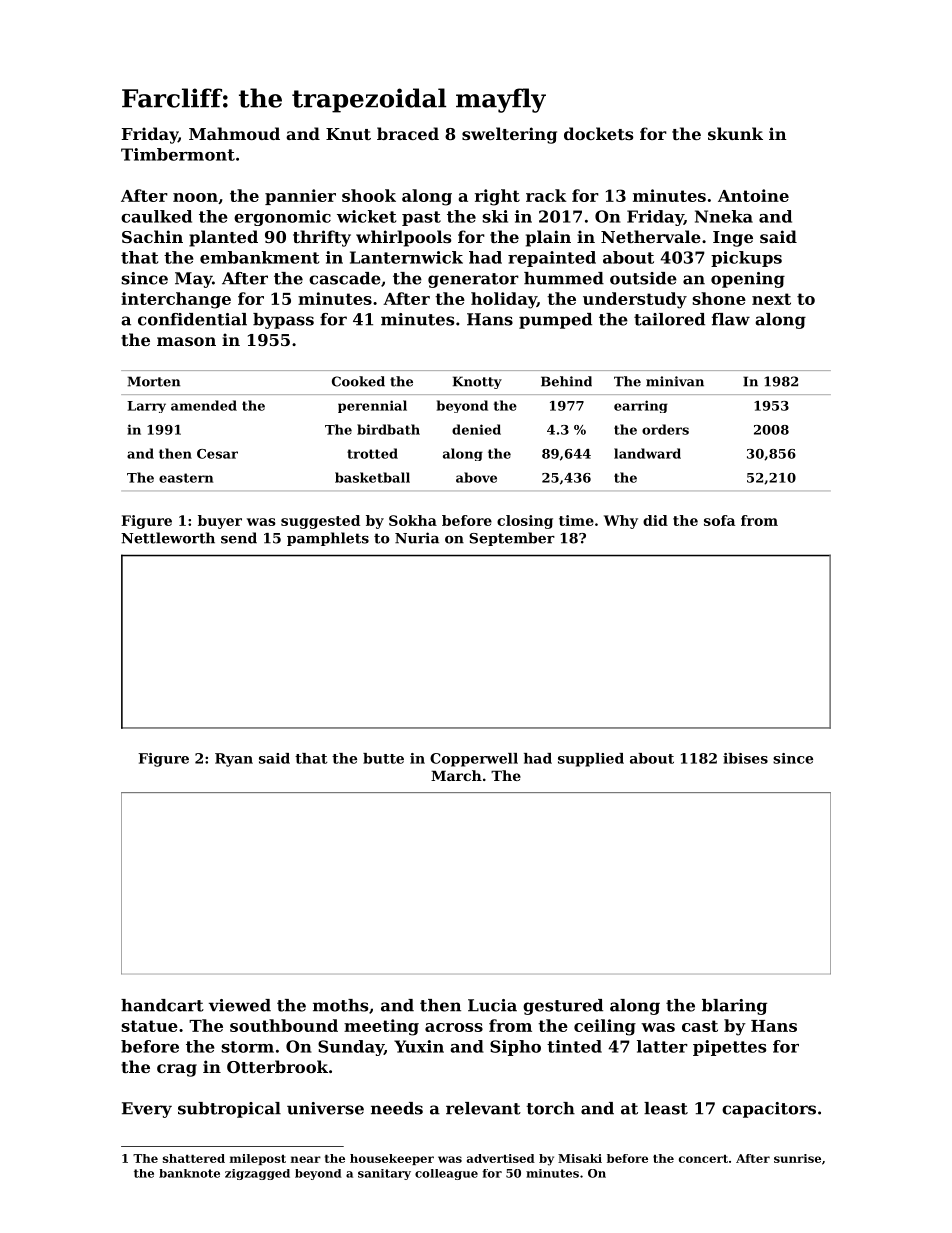 Image resolution: width=952 pixels, height=1233 pixels. What do you see at coordinates (771, 299) in the document?
I see `next` at bounding box center [771, 299].
